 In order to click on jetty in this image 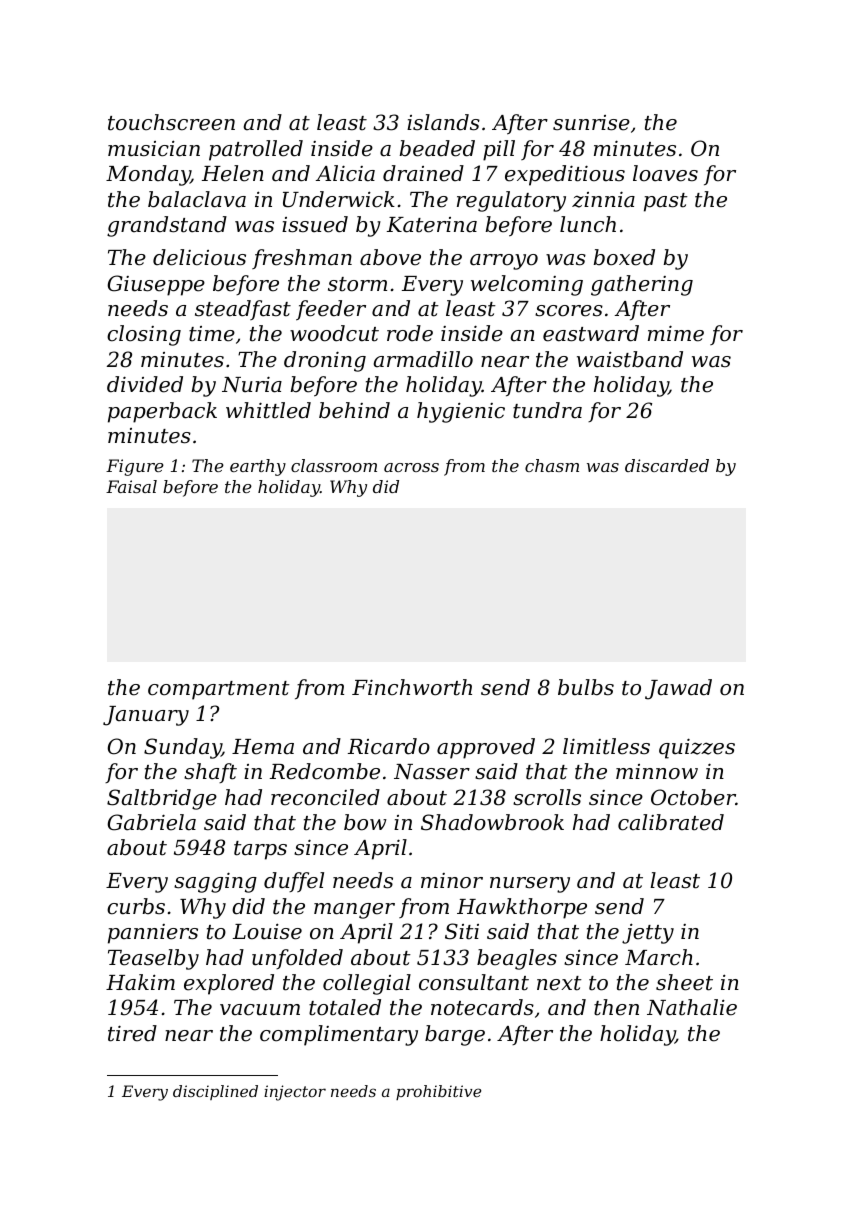, I will do `click(648, 933)`.
